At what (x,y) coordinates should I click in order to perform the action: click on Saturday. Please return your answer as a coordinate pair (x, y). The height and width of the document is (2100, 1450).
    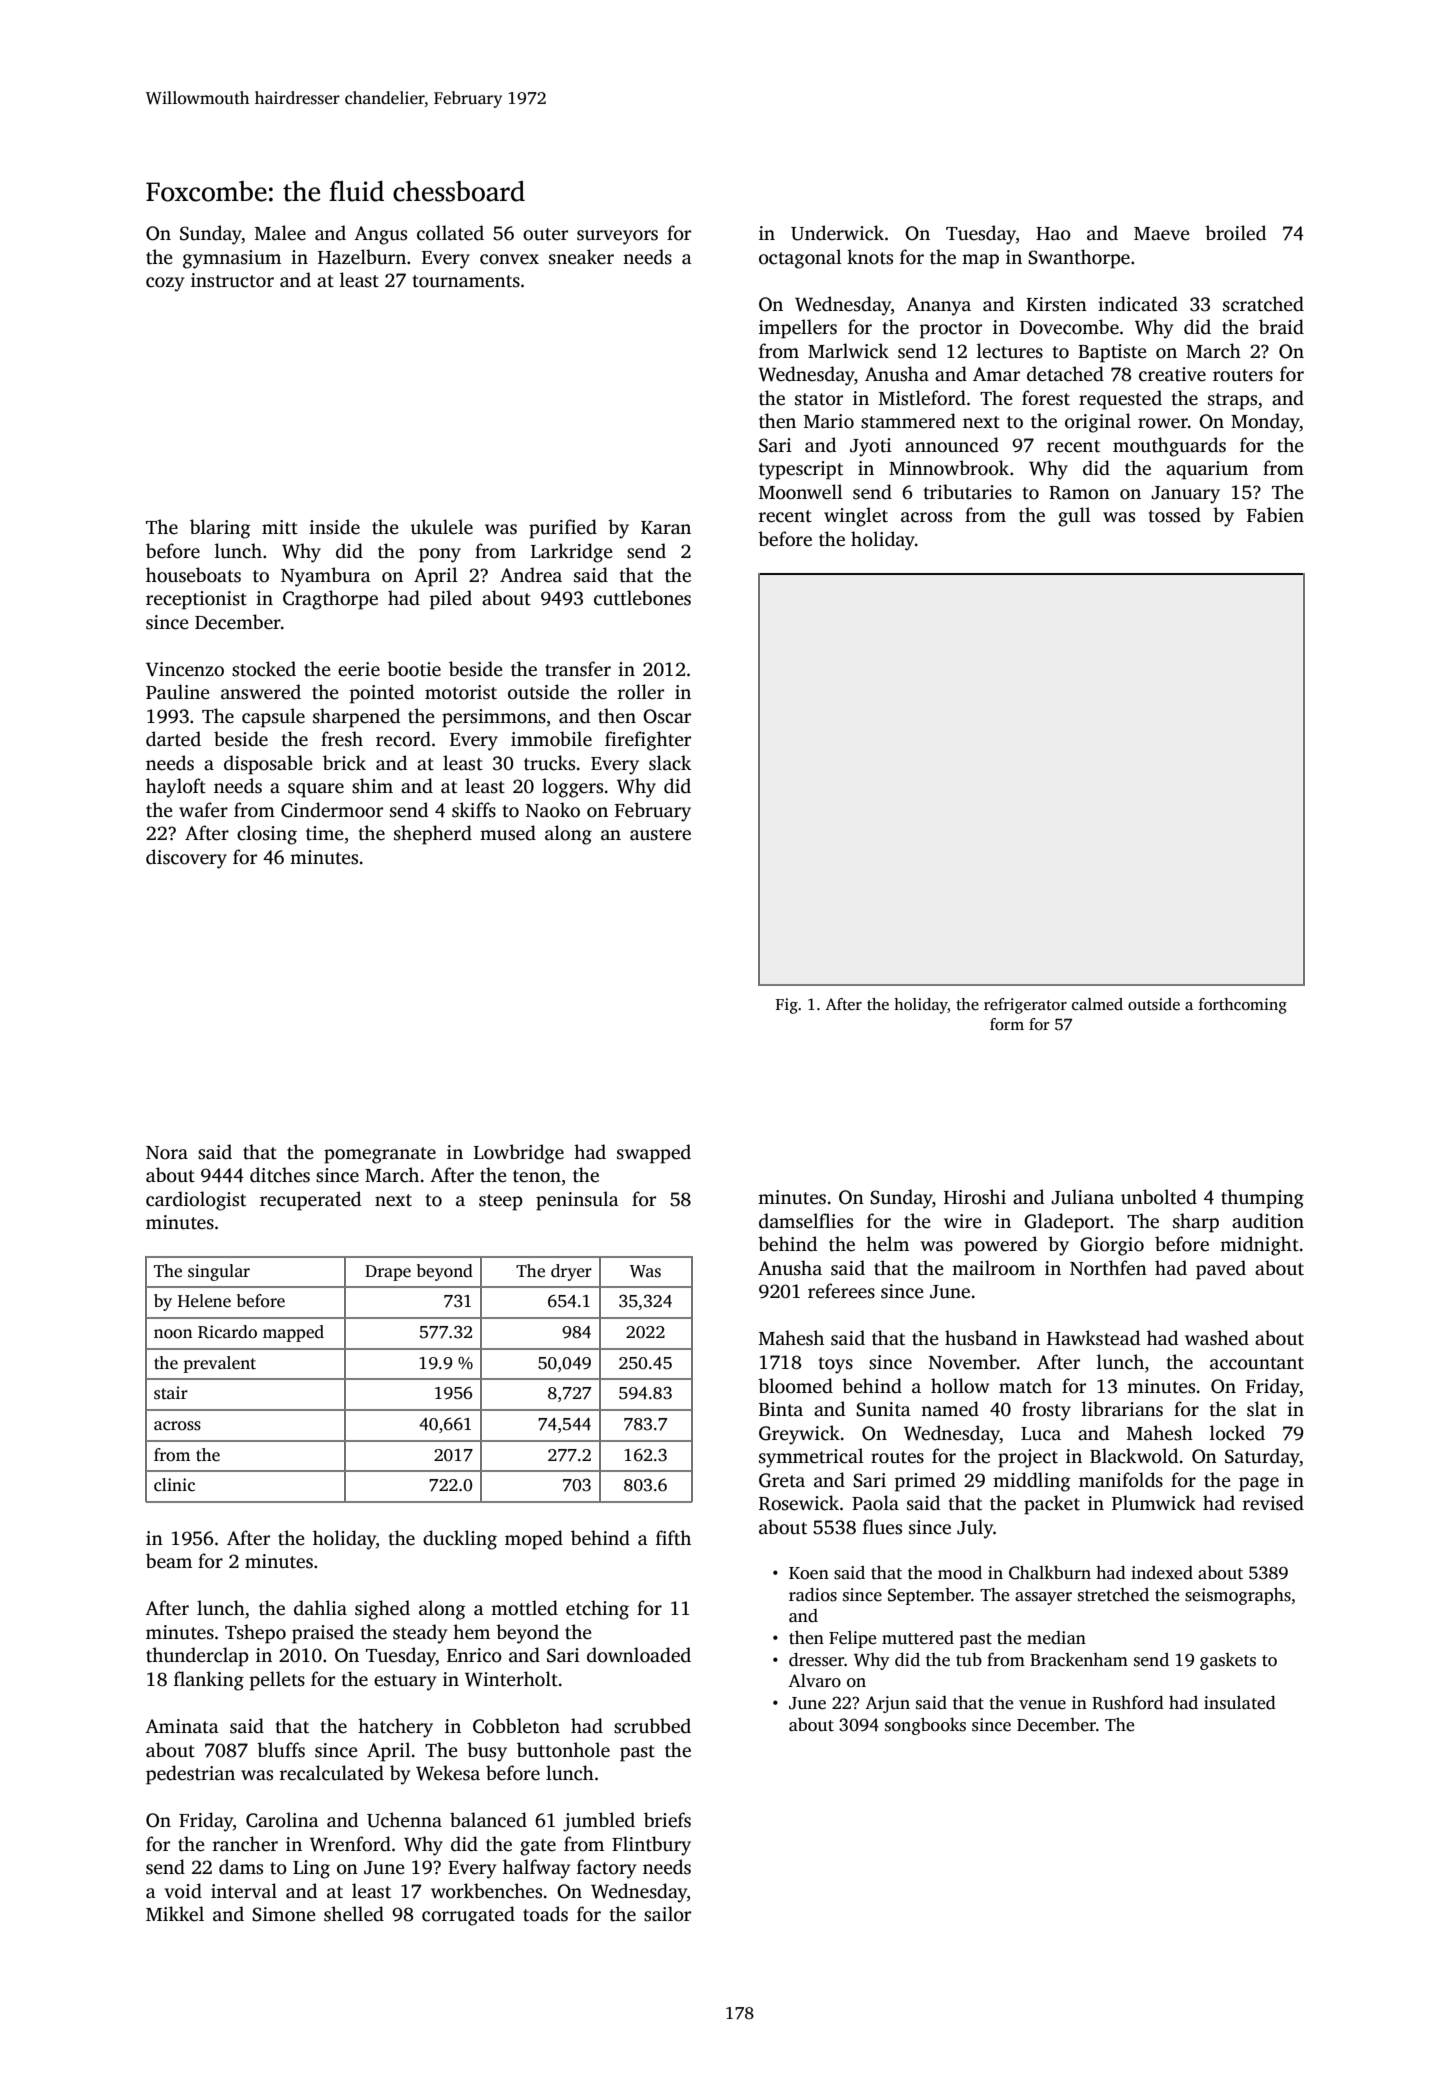
    Looking at the image, I should click on (1262, 1458).
